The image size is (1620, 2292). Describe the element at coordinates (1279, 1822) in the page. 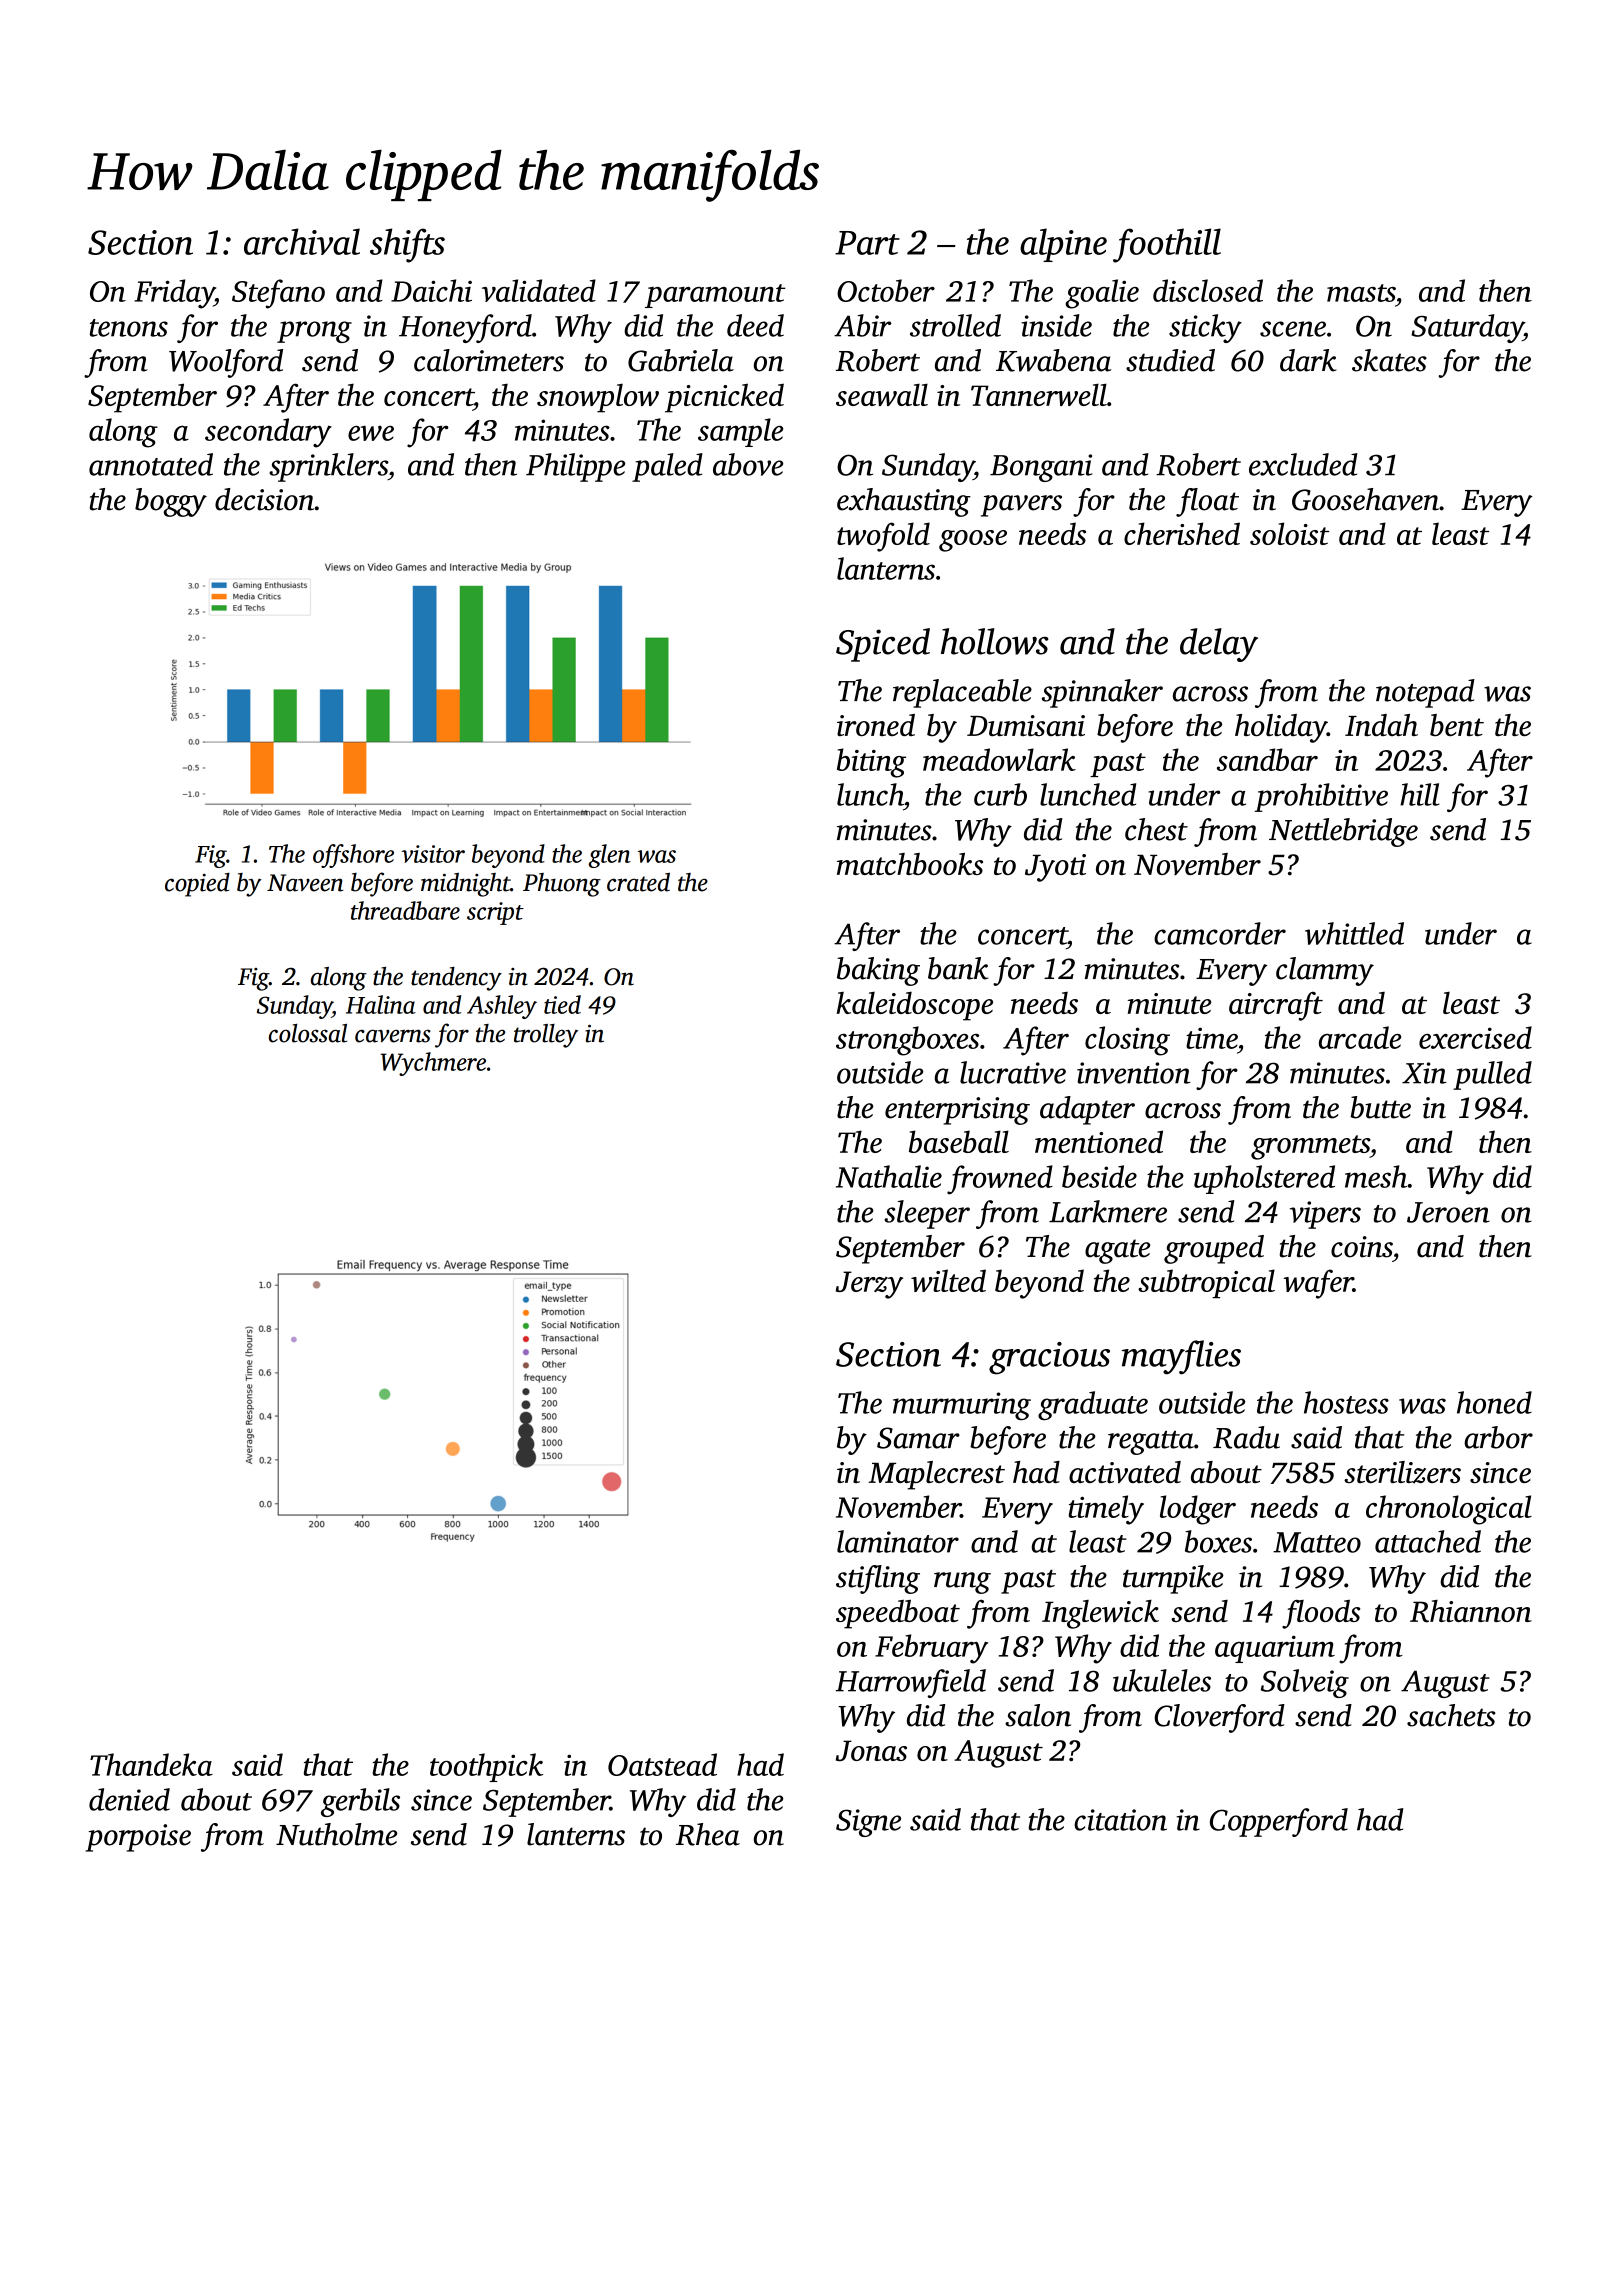

I see `Copperford` at that location.
